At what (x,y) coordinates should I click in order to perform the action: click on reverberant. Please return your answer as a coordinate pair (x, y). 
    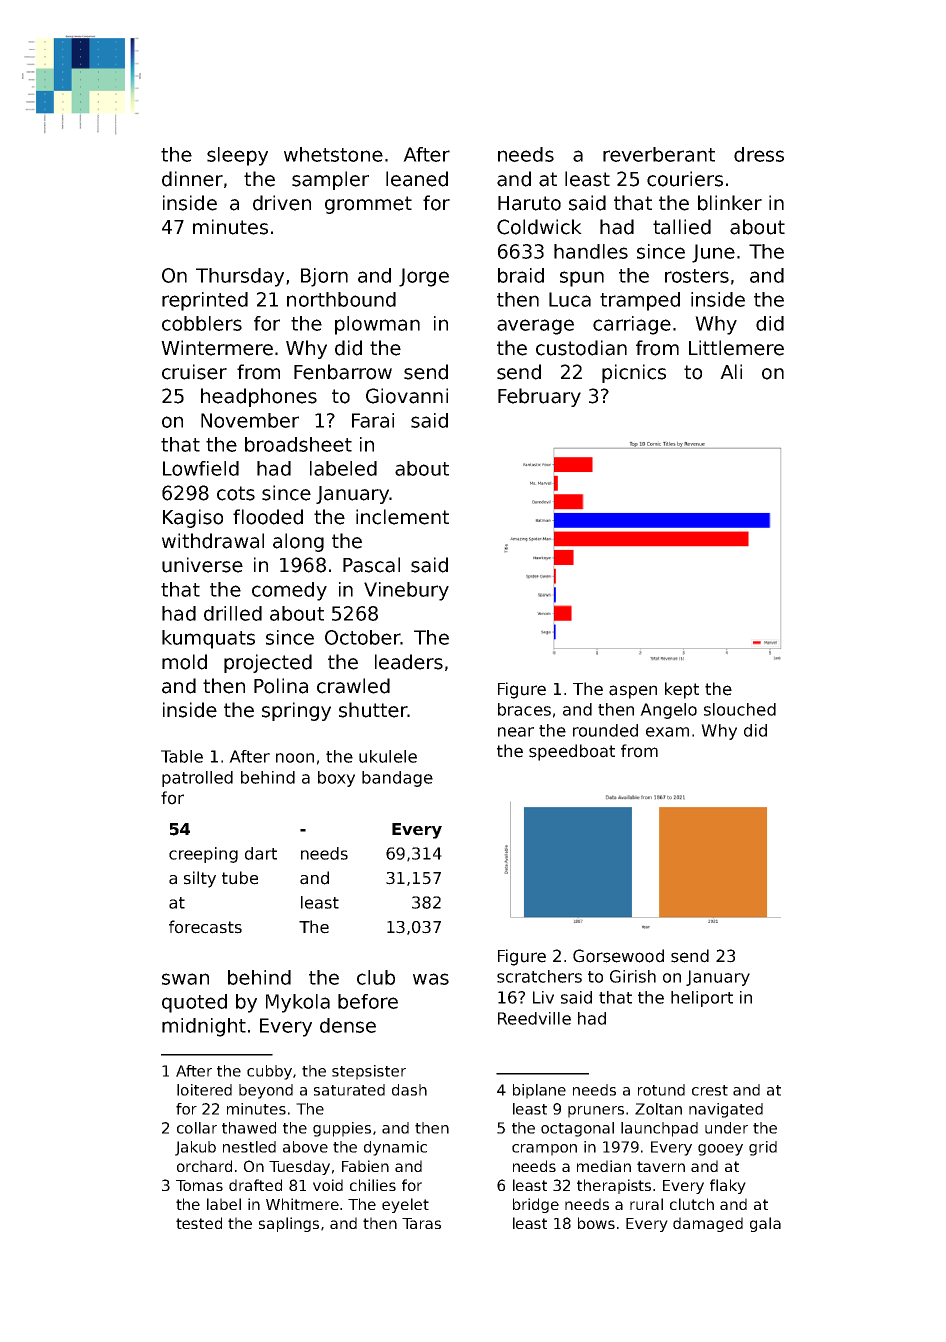
    Looking at the image, I should click on (659, 154).
